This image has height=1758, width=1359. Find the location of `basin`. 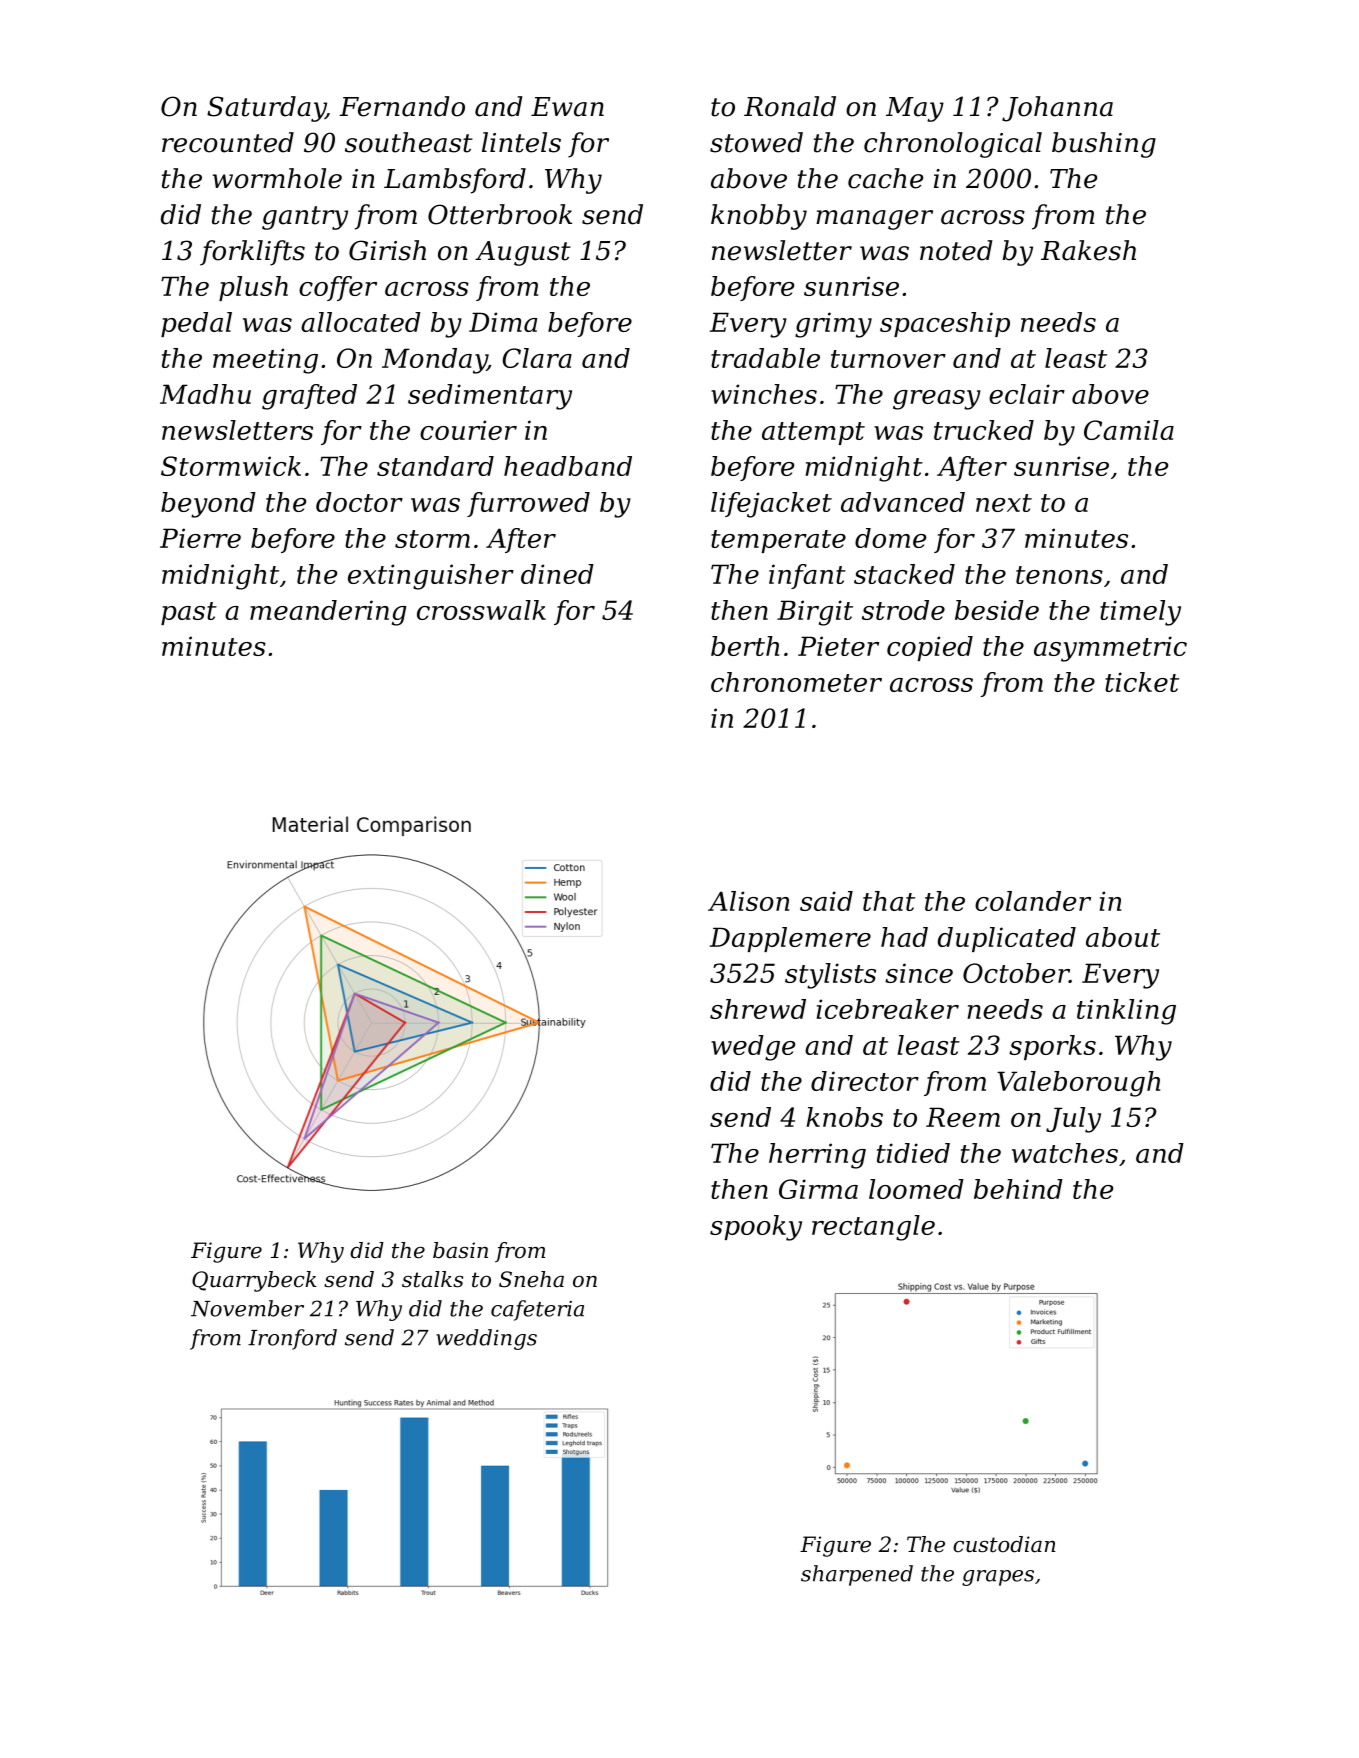

basin is located at coordinates (460, 1250).
